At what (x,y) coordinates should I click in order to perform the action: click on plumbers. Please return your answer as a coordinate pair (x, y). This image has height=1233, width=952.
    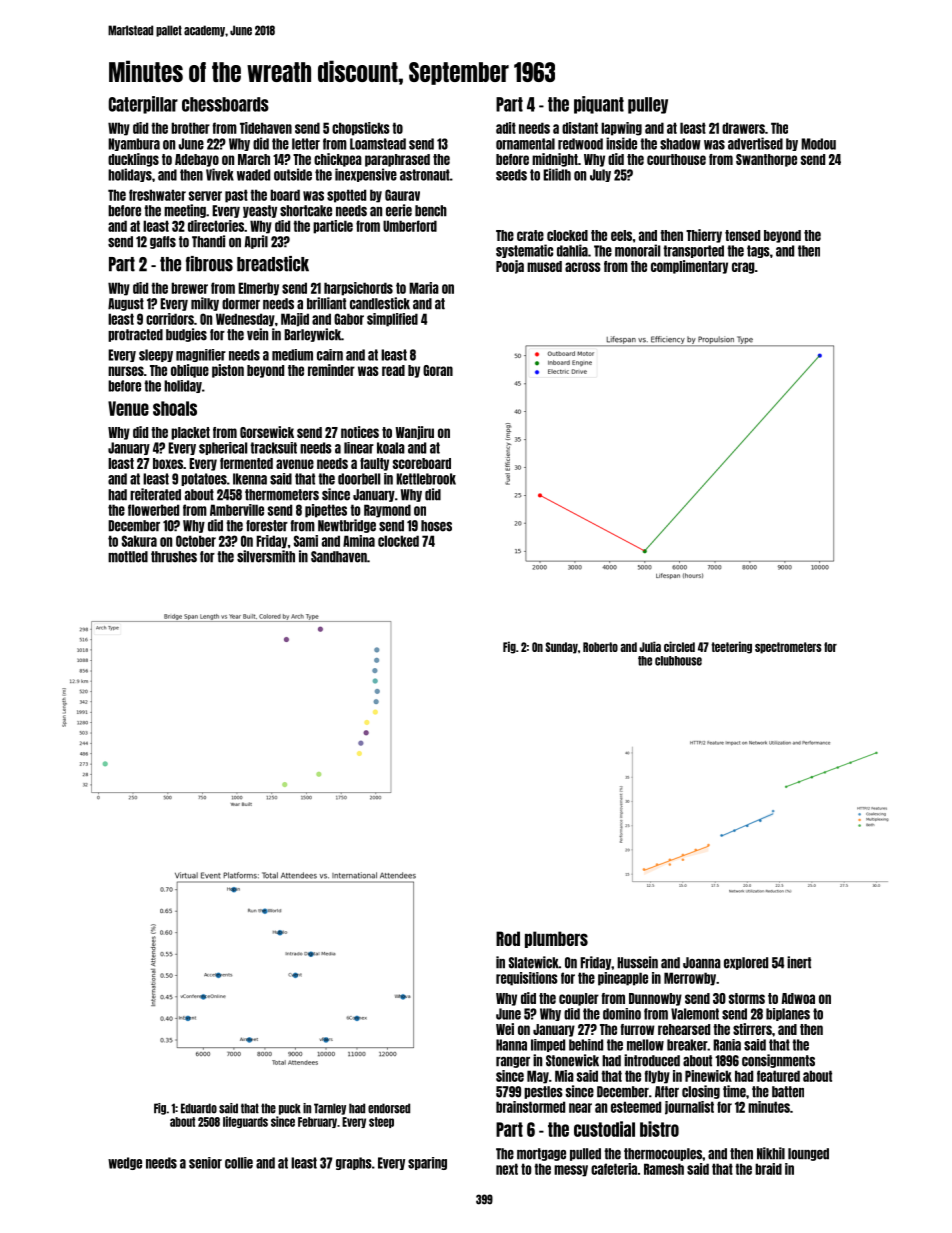
    Looking at the image, I should click on (556, 939).
